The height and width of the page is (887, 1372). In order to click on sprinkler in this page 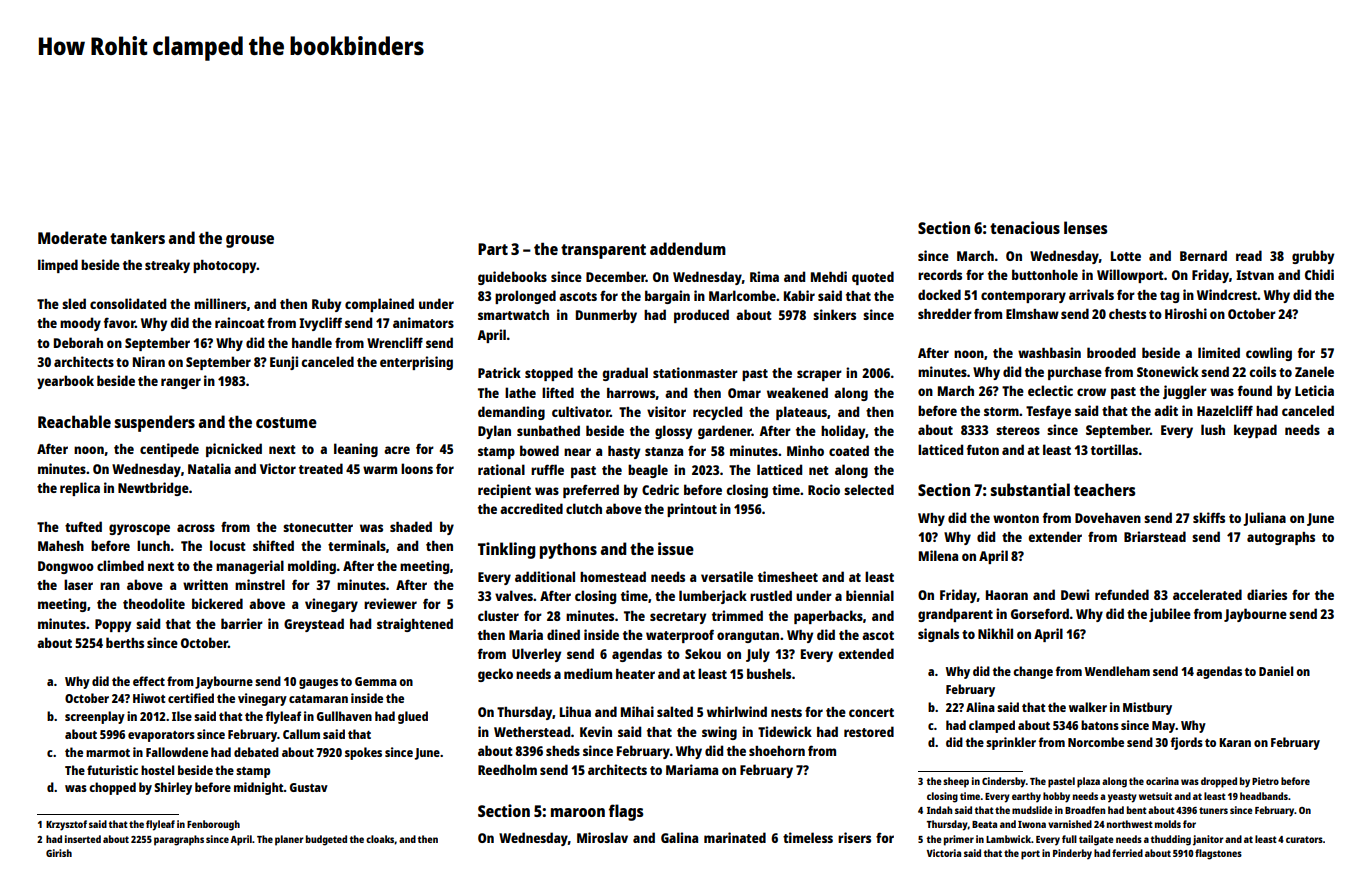, I will do `click(1011, 743)`.
